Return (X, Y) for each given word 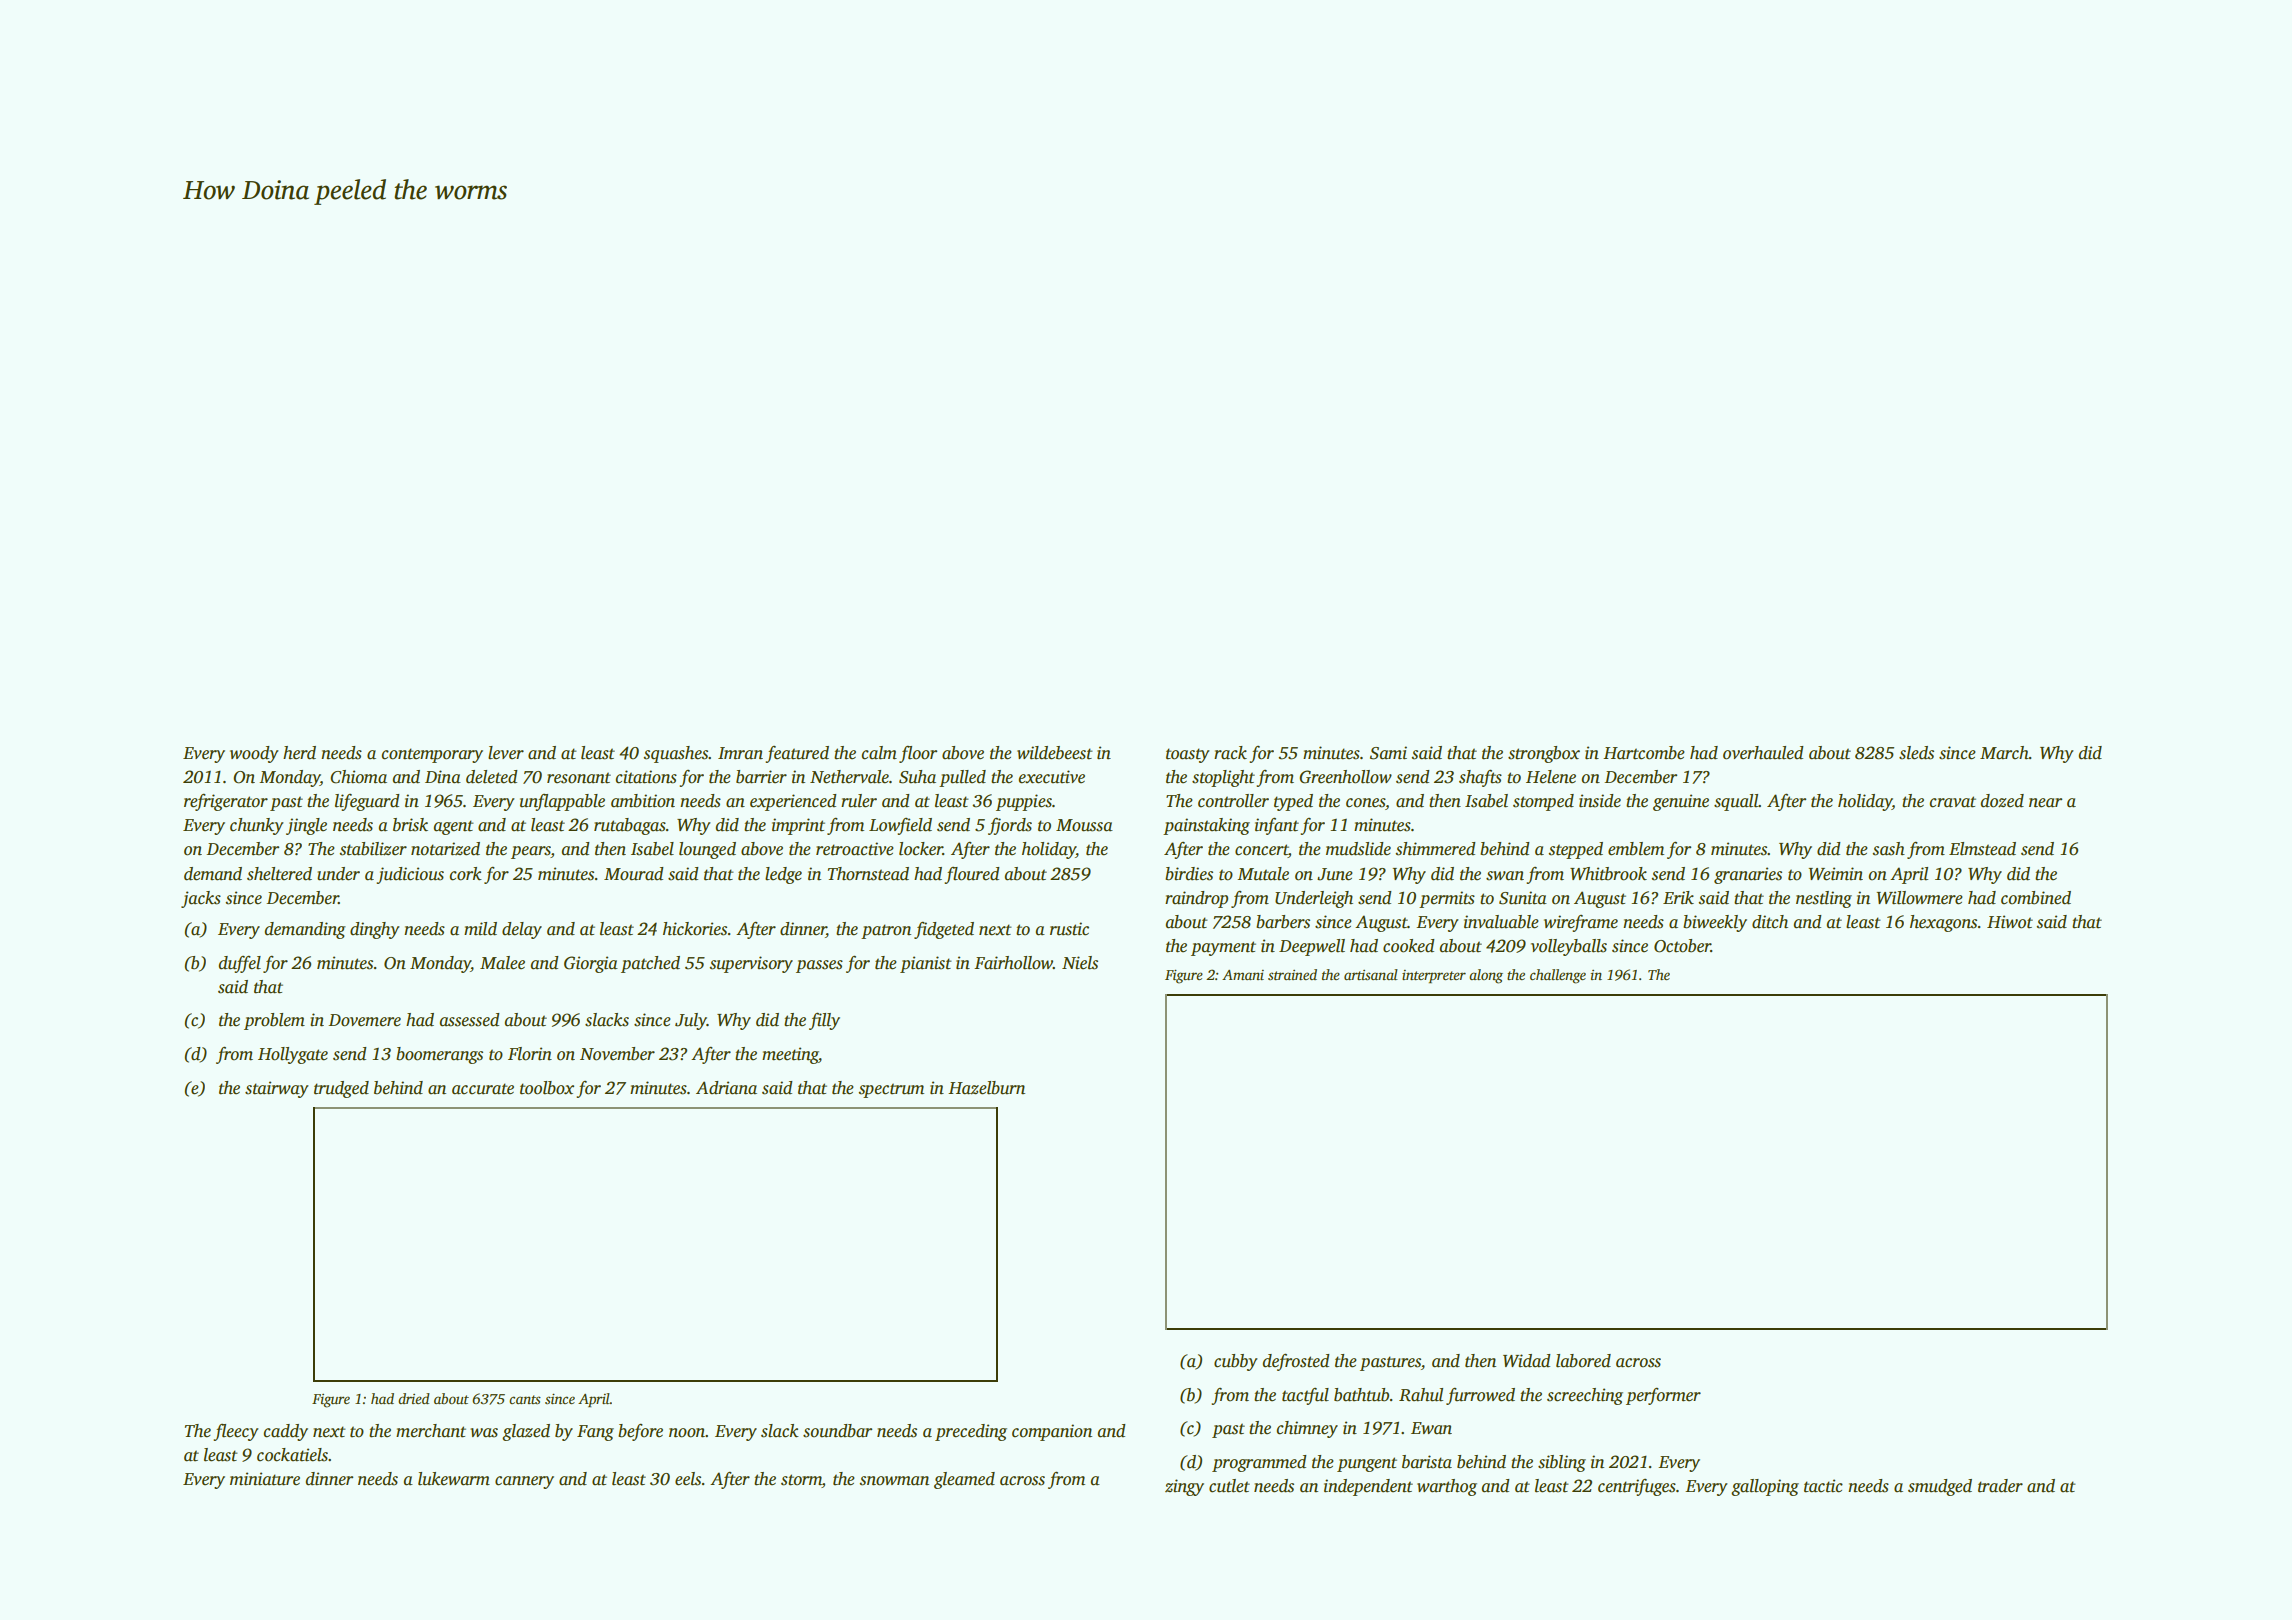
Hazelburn (986, 1088)
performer (1663, 1396)
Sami (1388, 753)
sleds (1916, 753)
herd (299, 753)
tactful (1305, 1396)
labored (1583, 1361)
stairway (277, 1089)
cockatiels (292, 1455)
